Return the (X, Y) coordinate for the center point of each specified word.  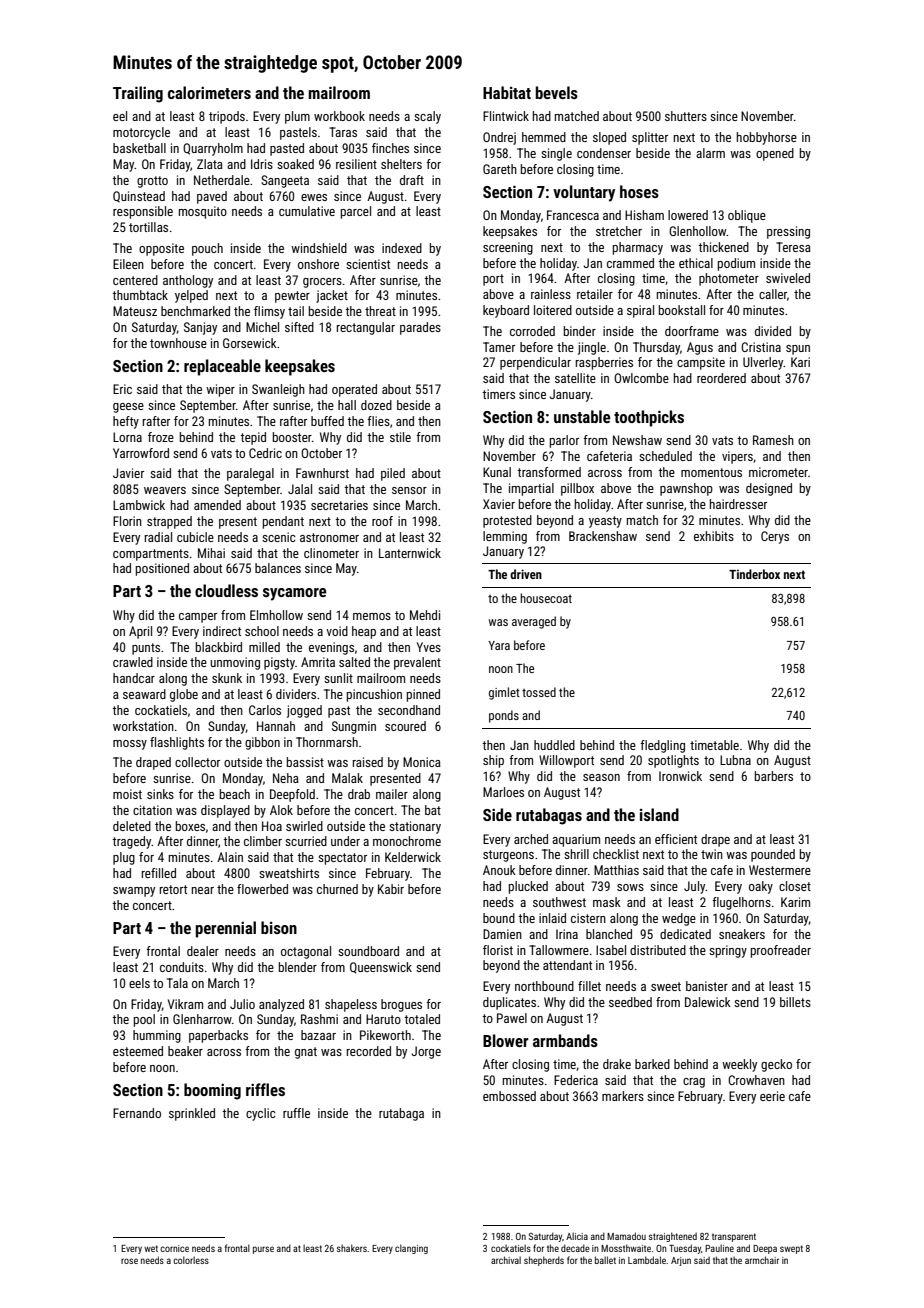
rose (129, 1261)
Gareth (500, 169)
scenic (279, 537)
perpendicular (535, 363)
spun (798, 350)
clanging (411, 1249)
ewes (314, 197)
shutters (686, 116)
